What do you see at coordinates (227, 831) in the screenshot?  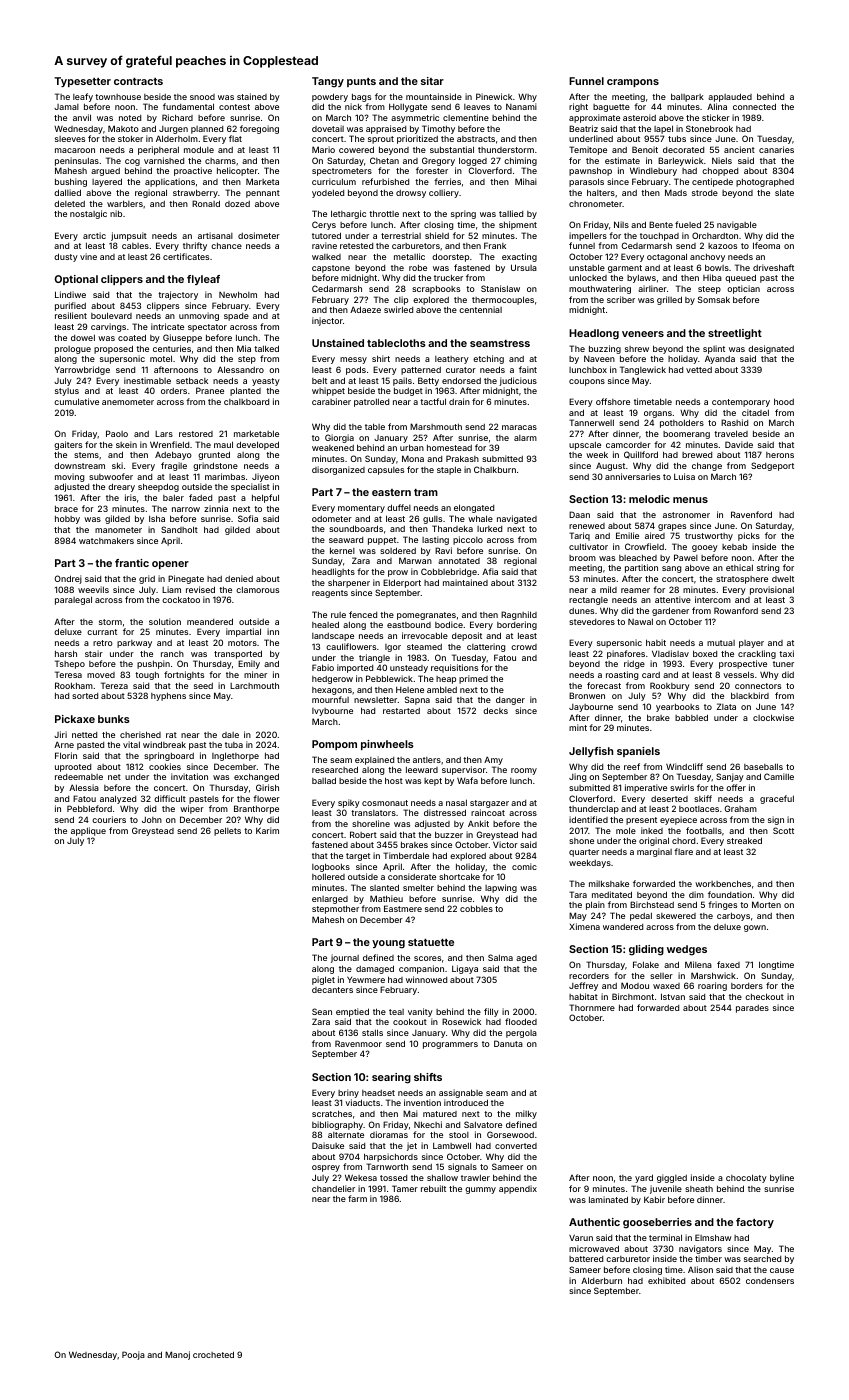 I see `pellets` at bounding box center [227, 831].
